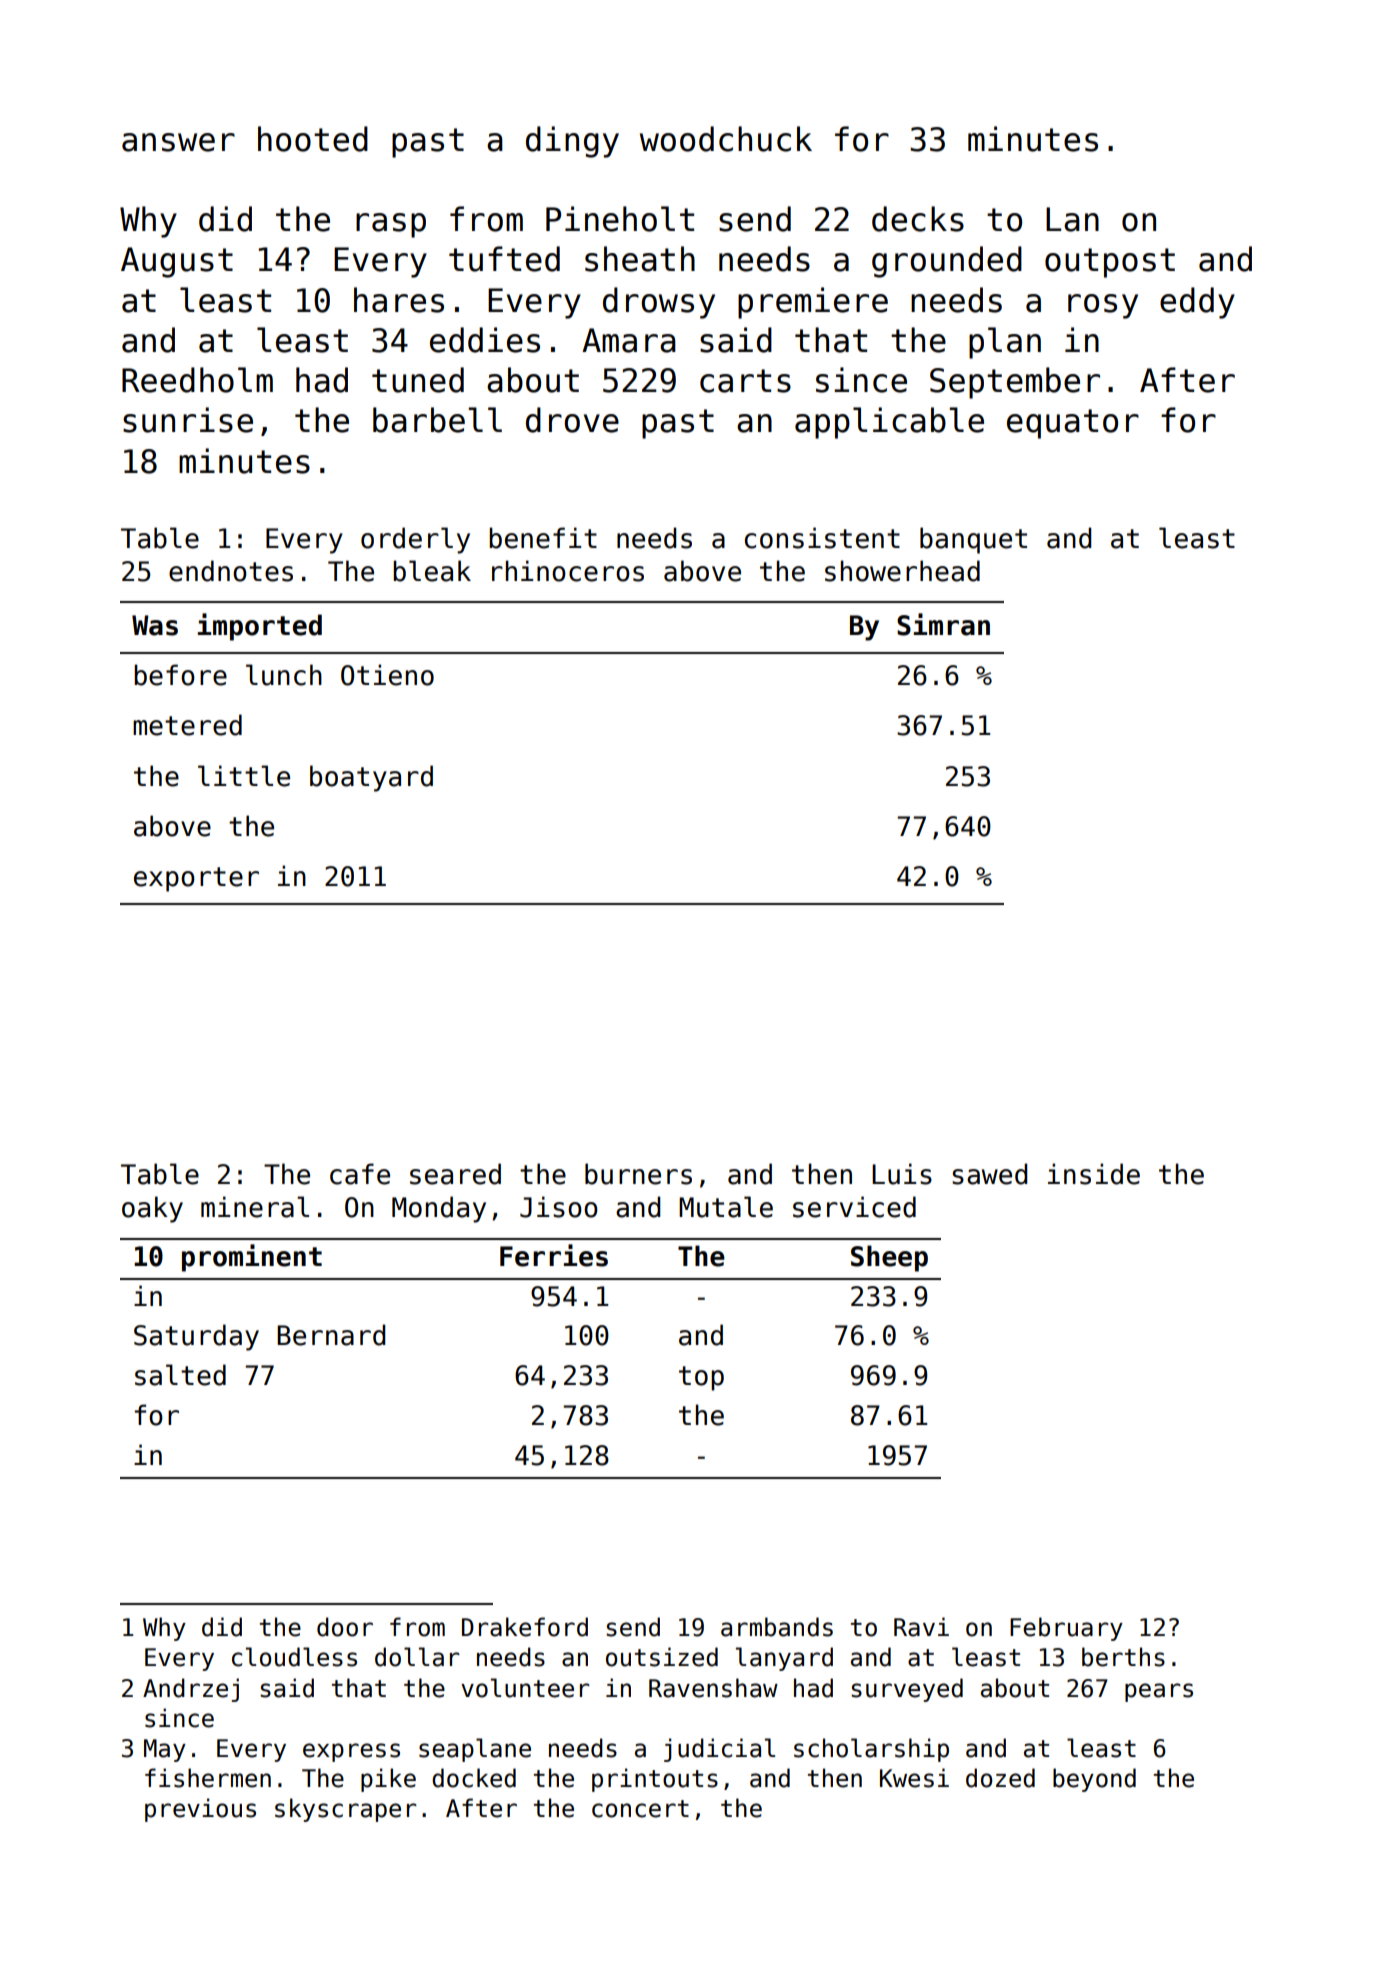 This screenshot has width=1386, height=1969. I want to click on armbands, so click(777, 1627).
